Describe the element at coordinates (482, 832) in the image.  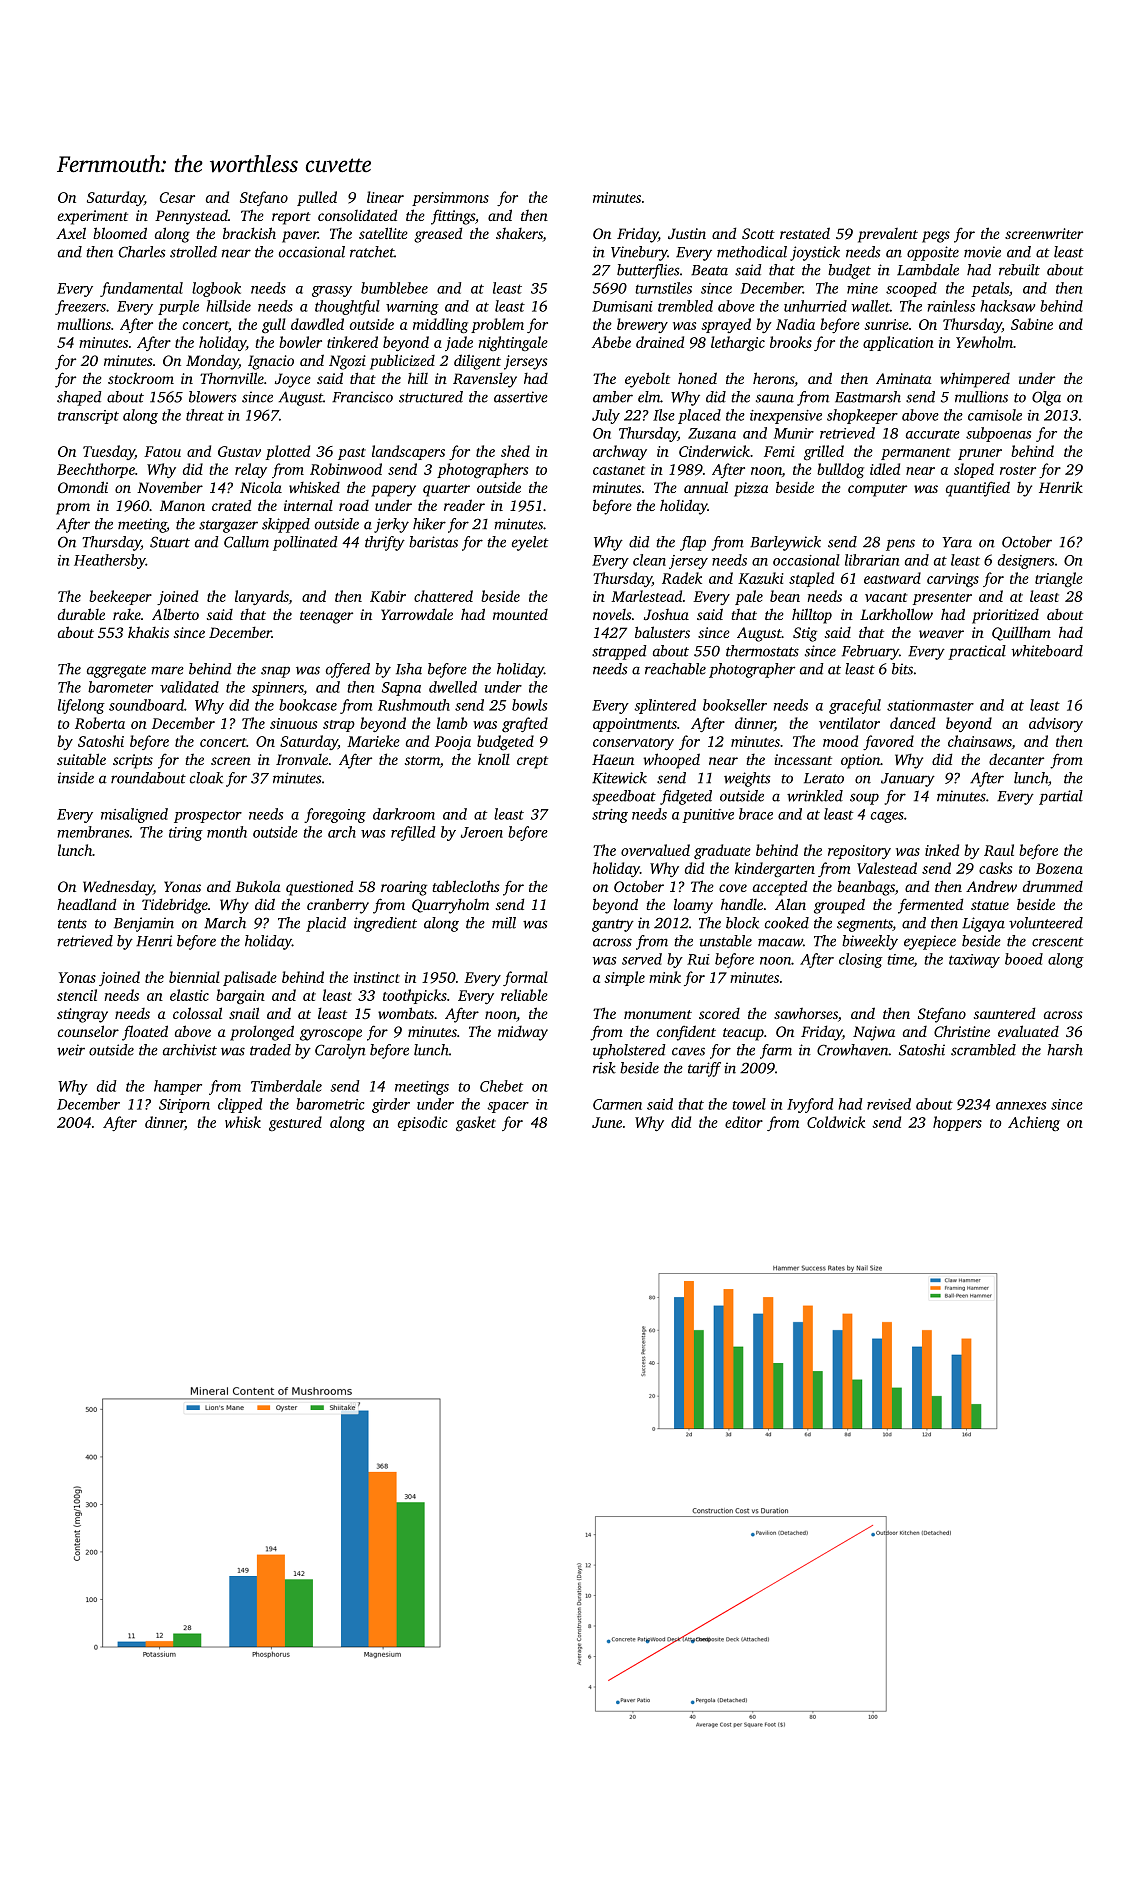
I see `Jeroen` at that location.
